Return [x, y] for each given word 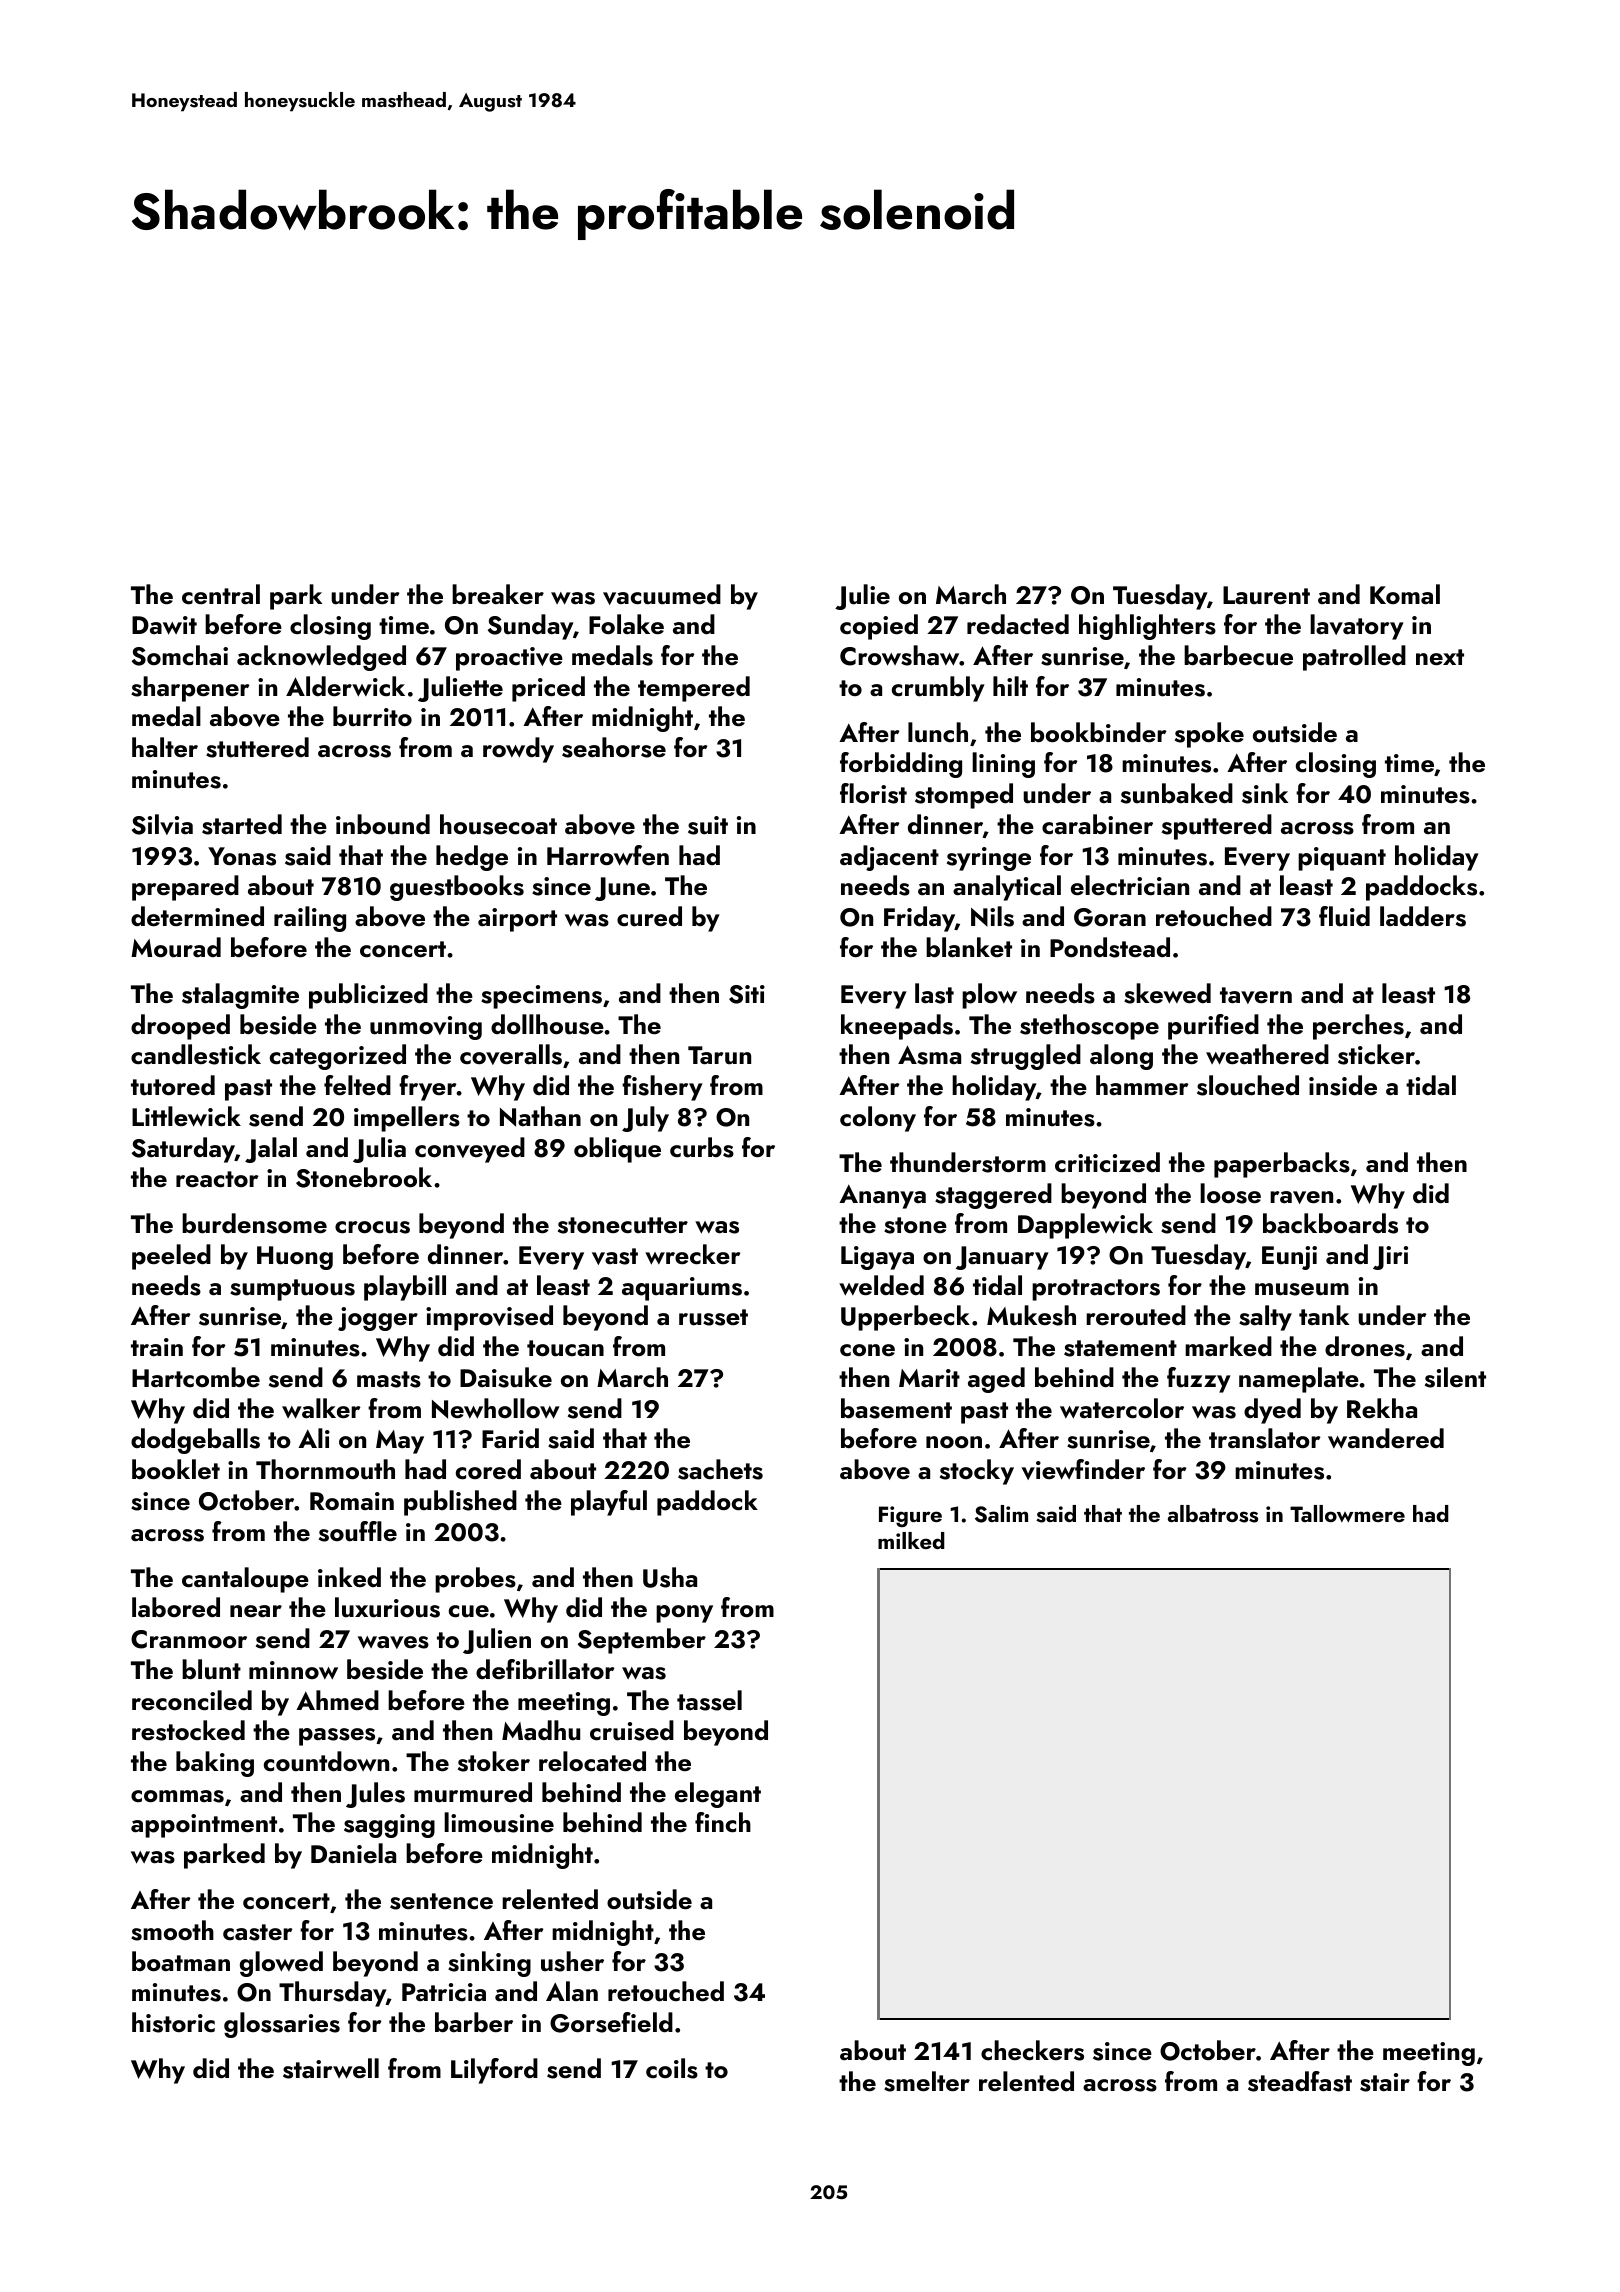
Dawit [164, 625]
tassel [709, 1700]
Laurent [1266, 595]
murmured [473, 1792]
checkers [1032, 2050]
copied [879, 627]
